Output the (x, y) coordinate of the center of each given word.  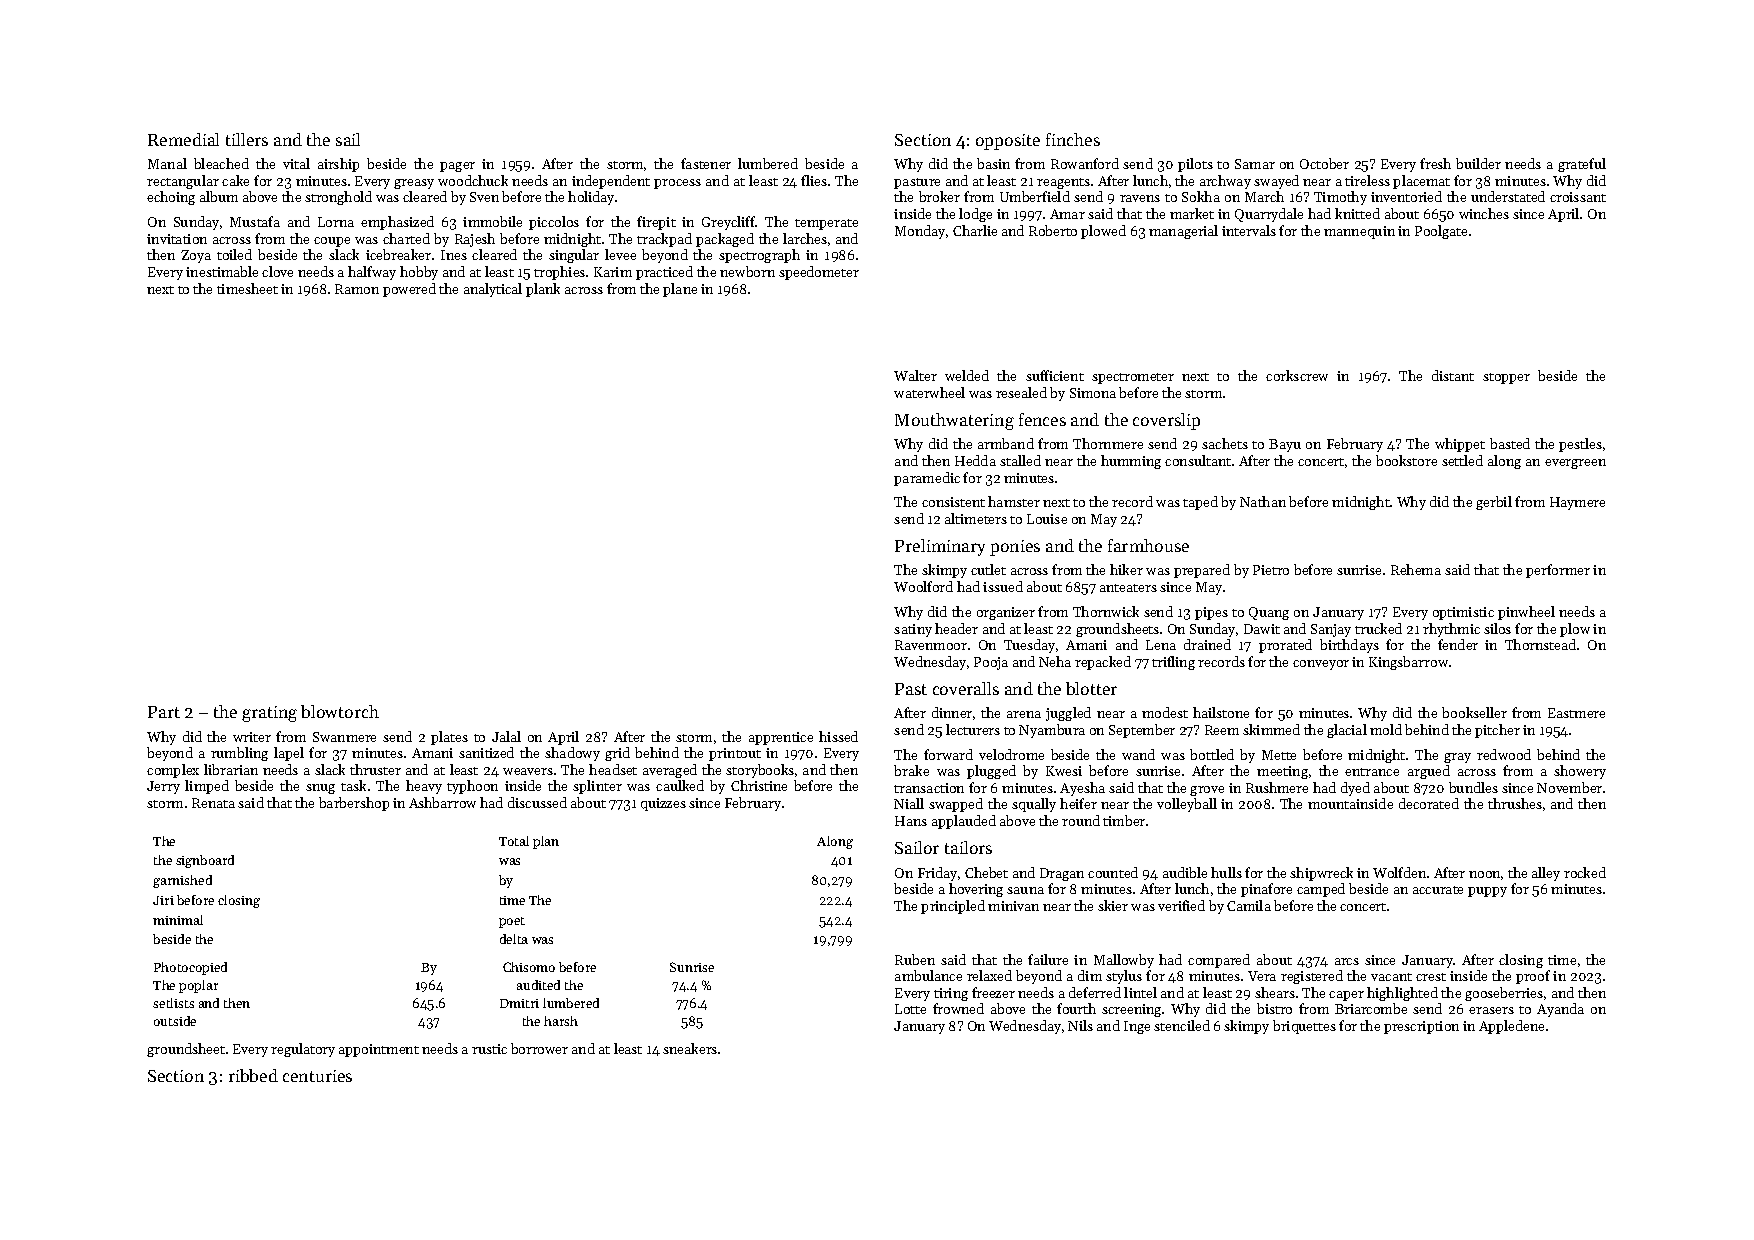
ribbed (253, 1075)
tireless (1367, 180)
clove (277, 271)
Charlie (975, 230)
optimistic (1463, 613)
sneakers (690, 1048)
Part (164, 712)
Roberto (1053, 230)
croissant (1578, 197)
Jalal (506, 736)
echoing (171, 198)
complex (173, 771)
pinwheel (1526, 613)
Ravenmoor (931, 645)
